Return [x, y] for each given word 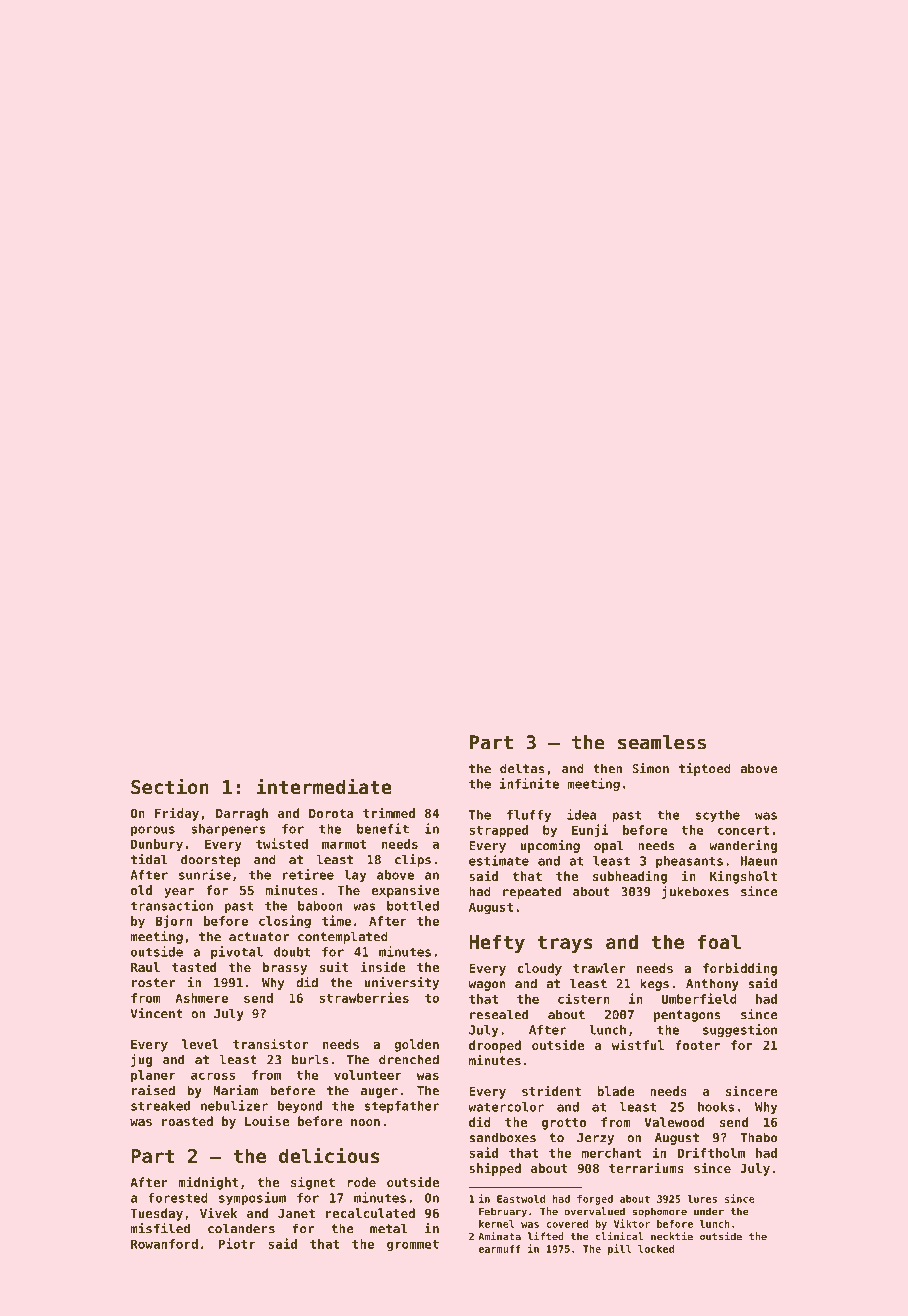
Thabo [758, 1137]
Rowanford [164, 1244]
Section [170, 786]
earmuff [500, 1249]
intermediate [324, 786]
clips [413, 860]
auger [379, 1093]
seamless [662, 742]
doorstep [211, 860]
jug [141, 1060]
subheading [630, 877]
